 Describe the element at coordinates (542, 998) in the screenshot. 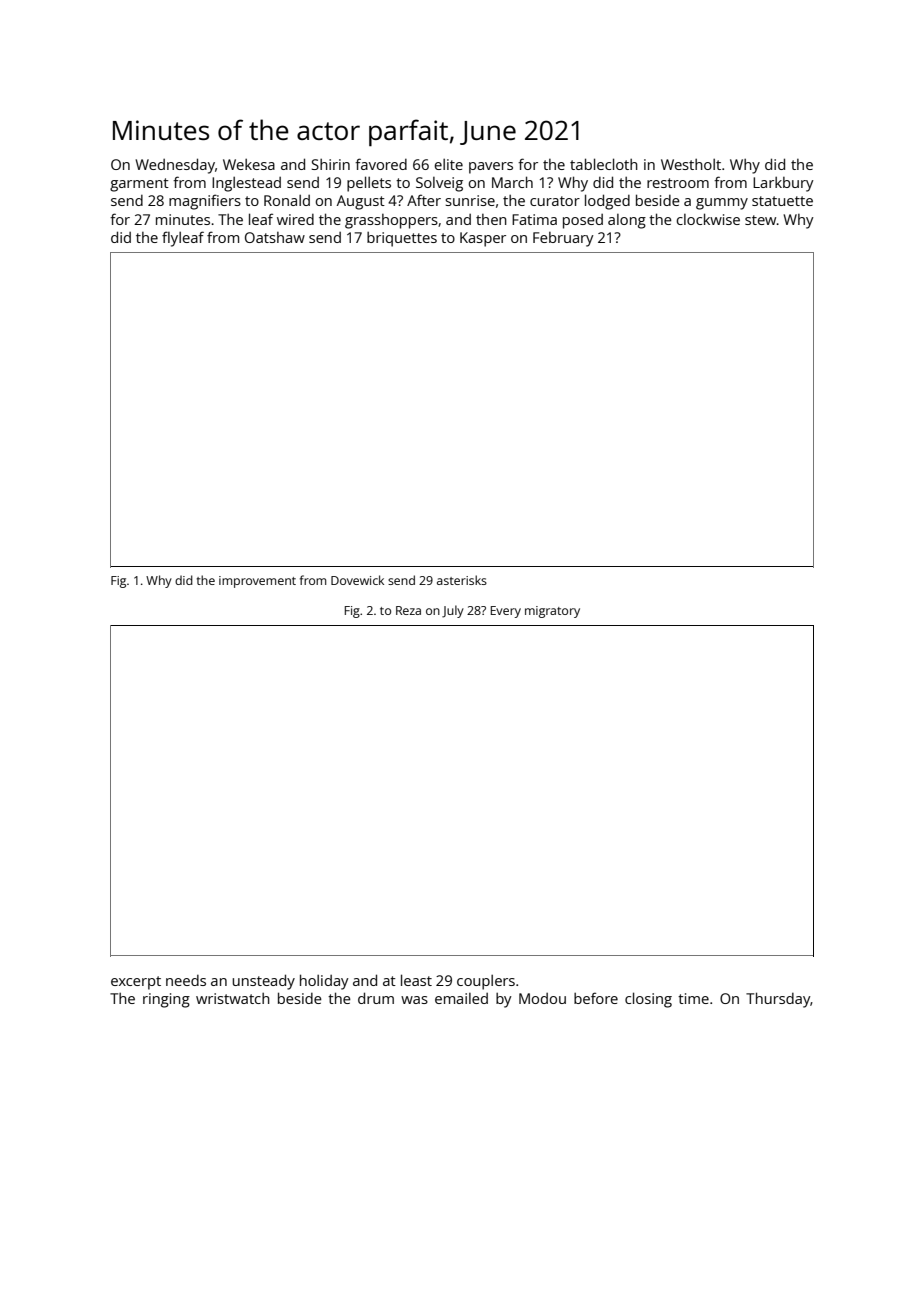

I see `Modou` at that location.
